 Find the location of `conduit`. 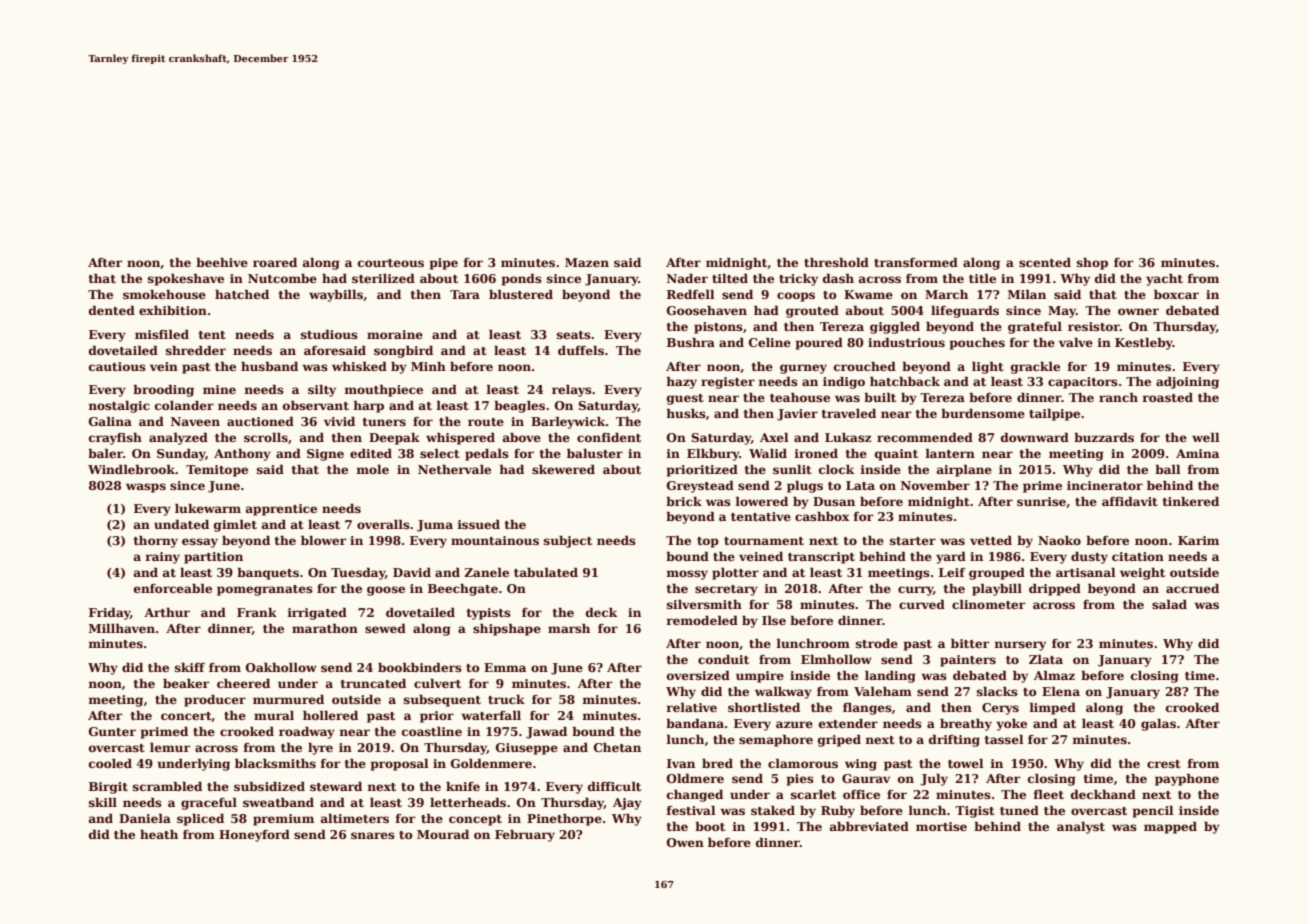

conduit is located at coordinates (723, 659).
